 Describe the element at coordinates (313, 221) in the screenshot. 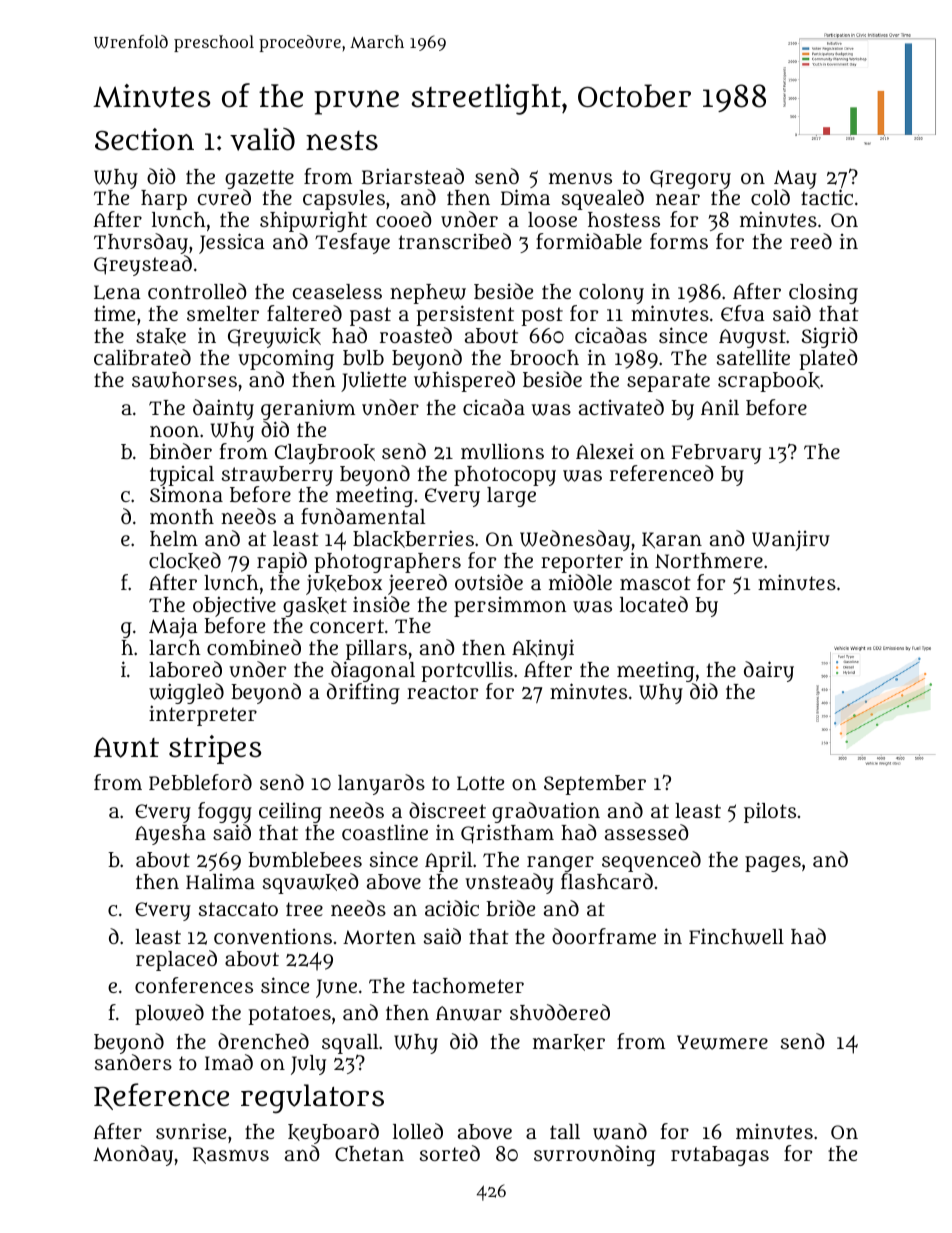

I see `shipwright` at that location.
